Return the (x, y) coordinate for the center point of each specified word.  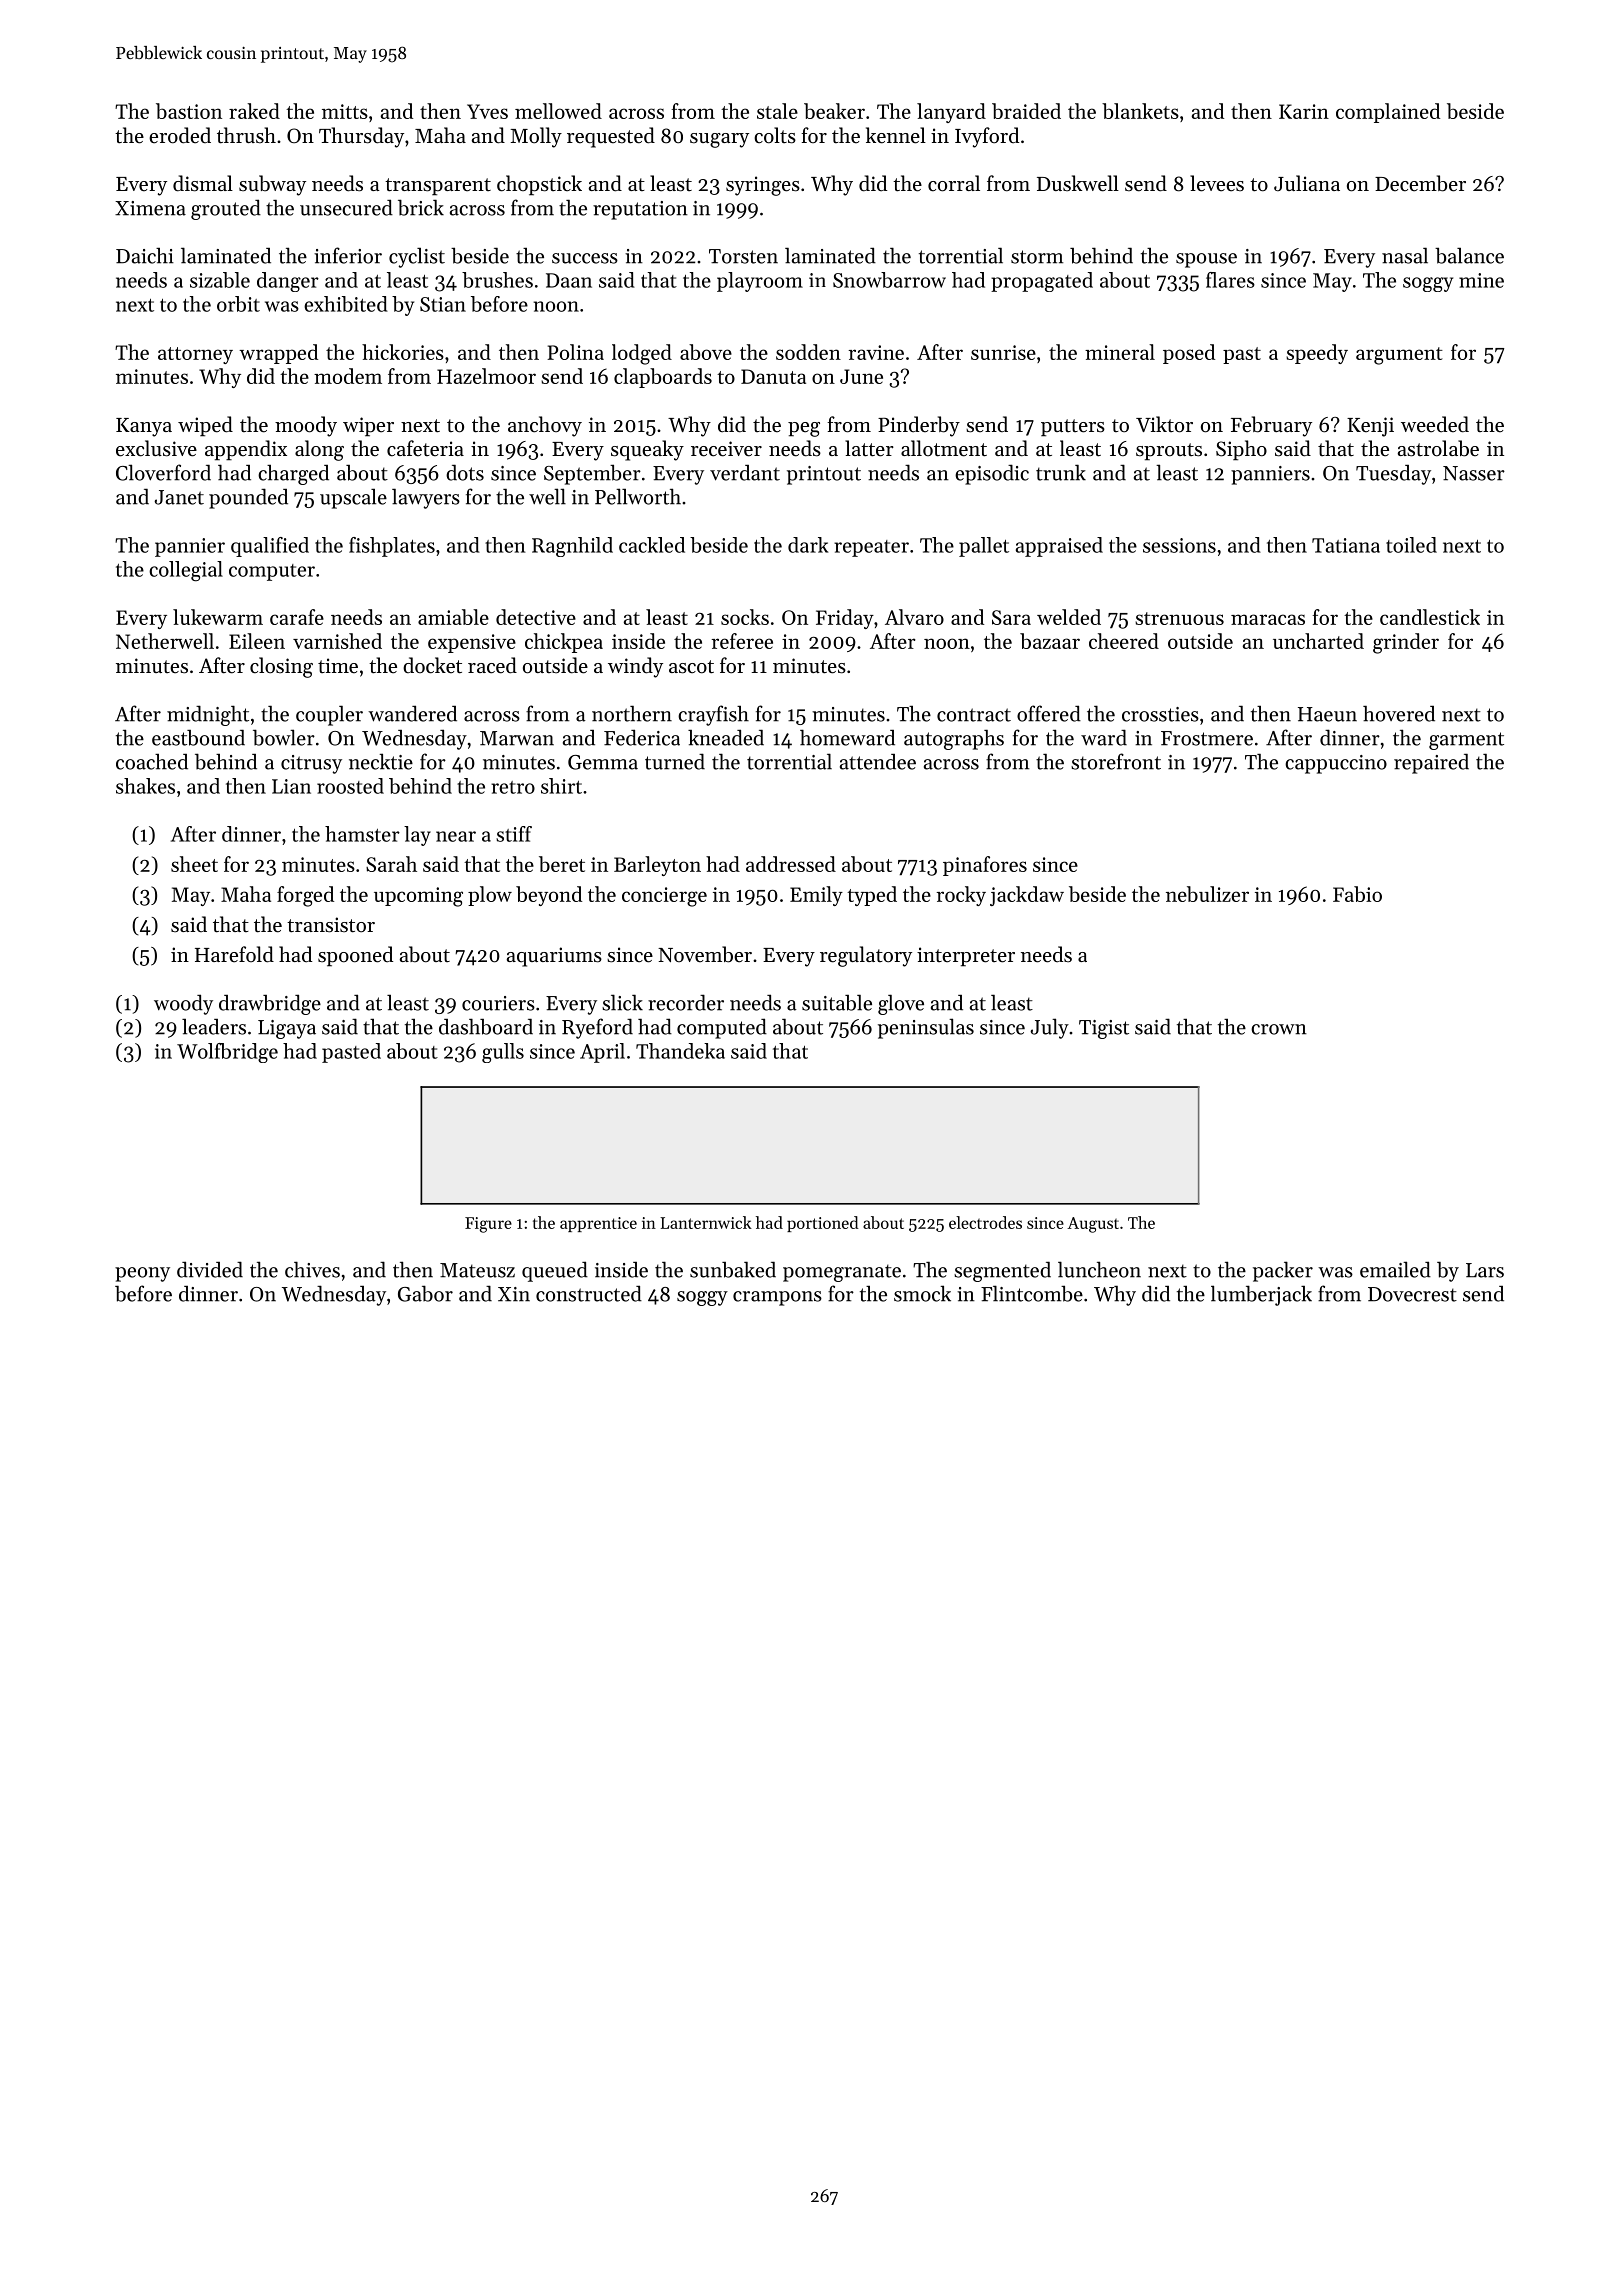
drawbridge (270, 1004)
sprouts (1169, 452)
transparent (438, 187)
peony (142, 1274)
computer (272, 572)
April (602, 1053)
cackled (652, 545)
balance (1469, 255)
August (1093, 1225)
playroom (760, 282)
